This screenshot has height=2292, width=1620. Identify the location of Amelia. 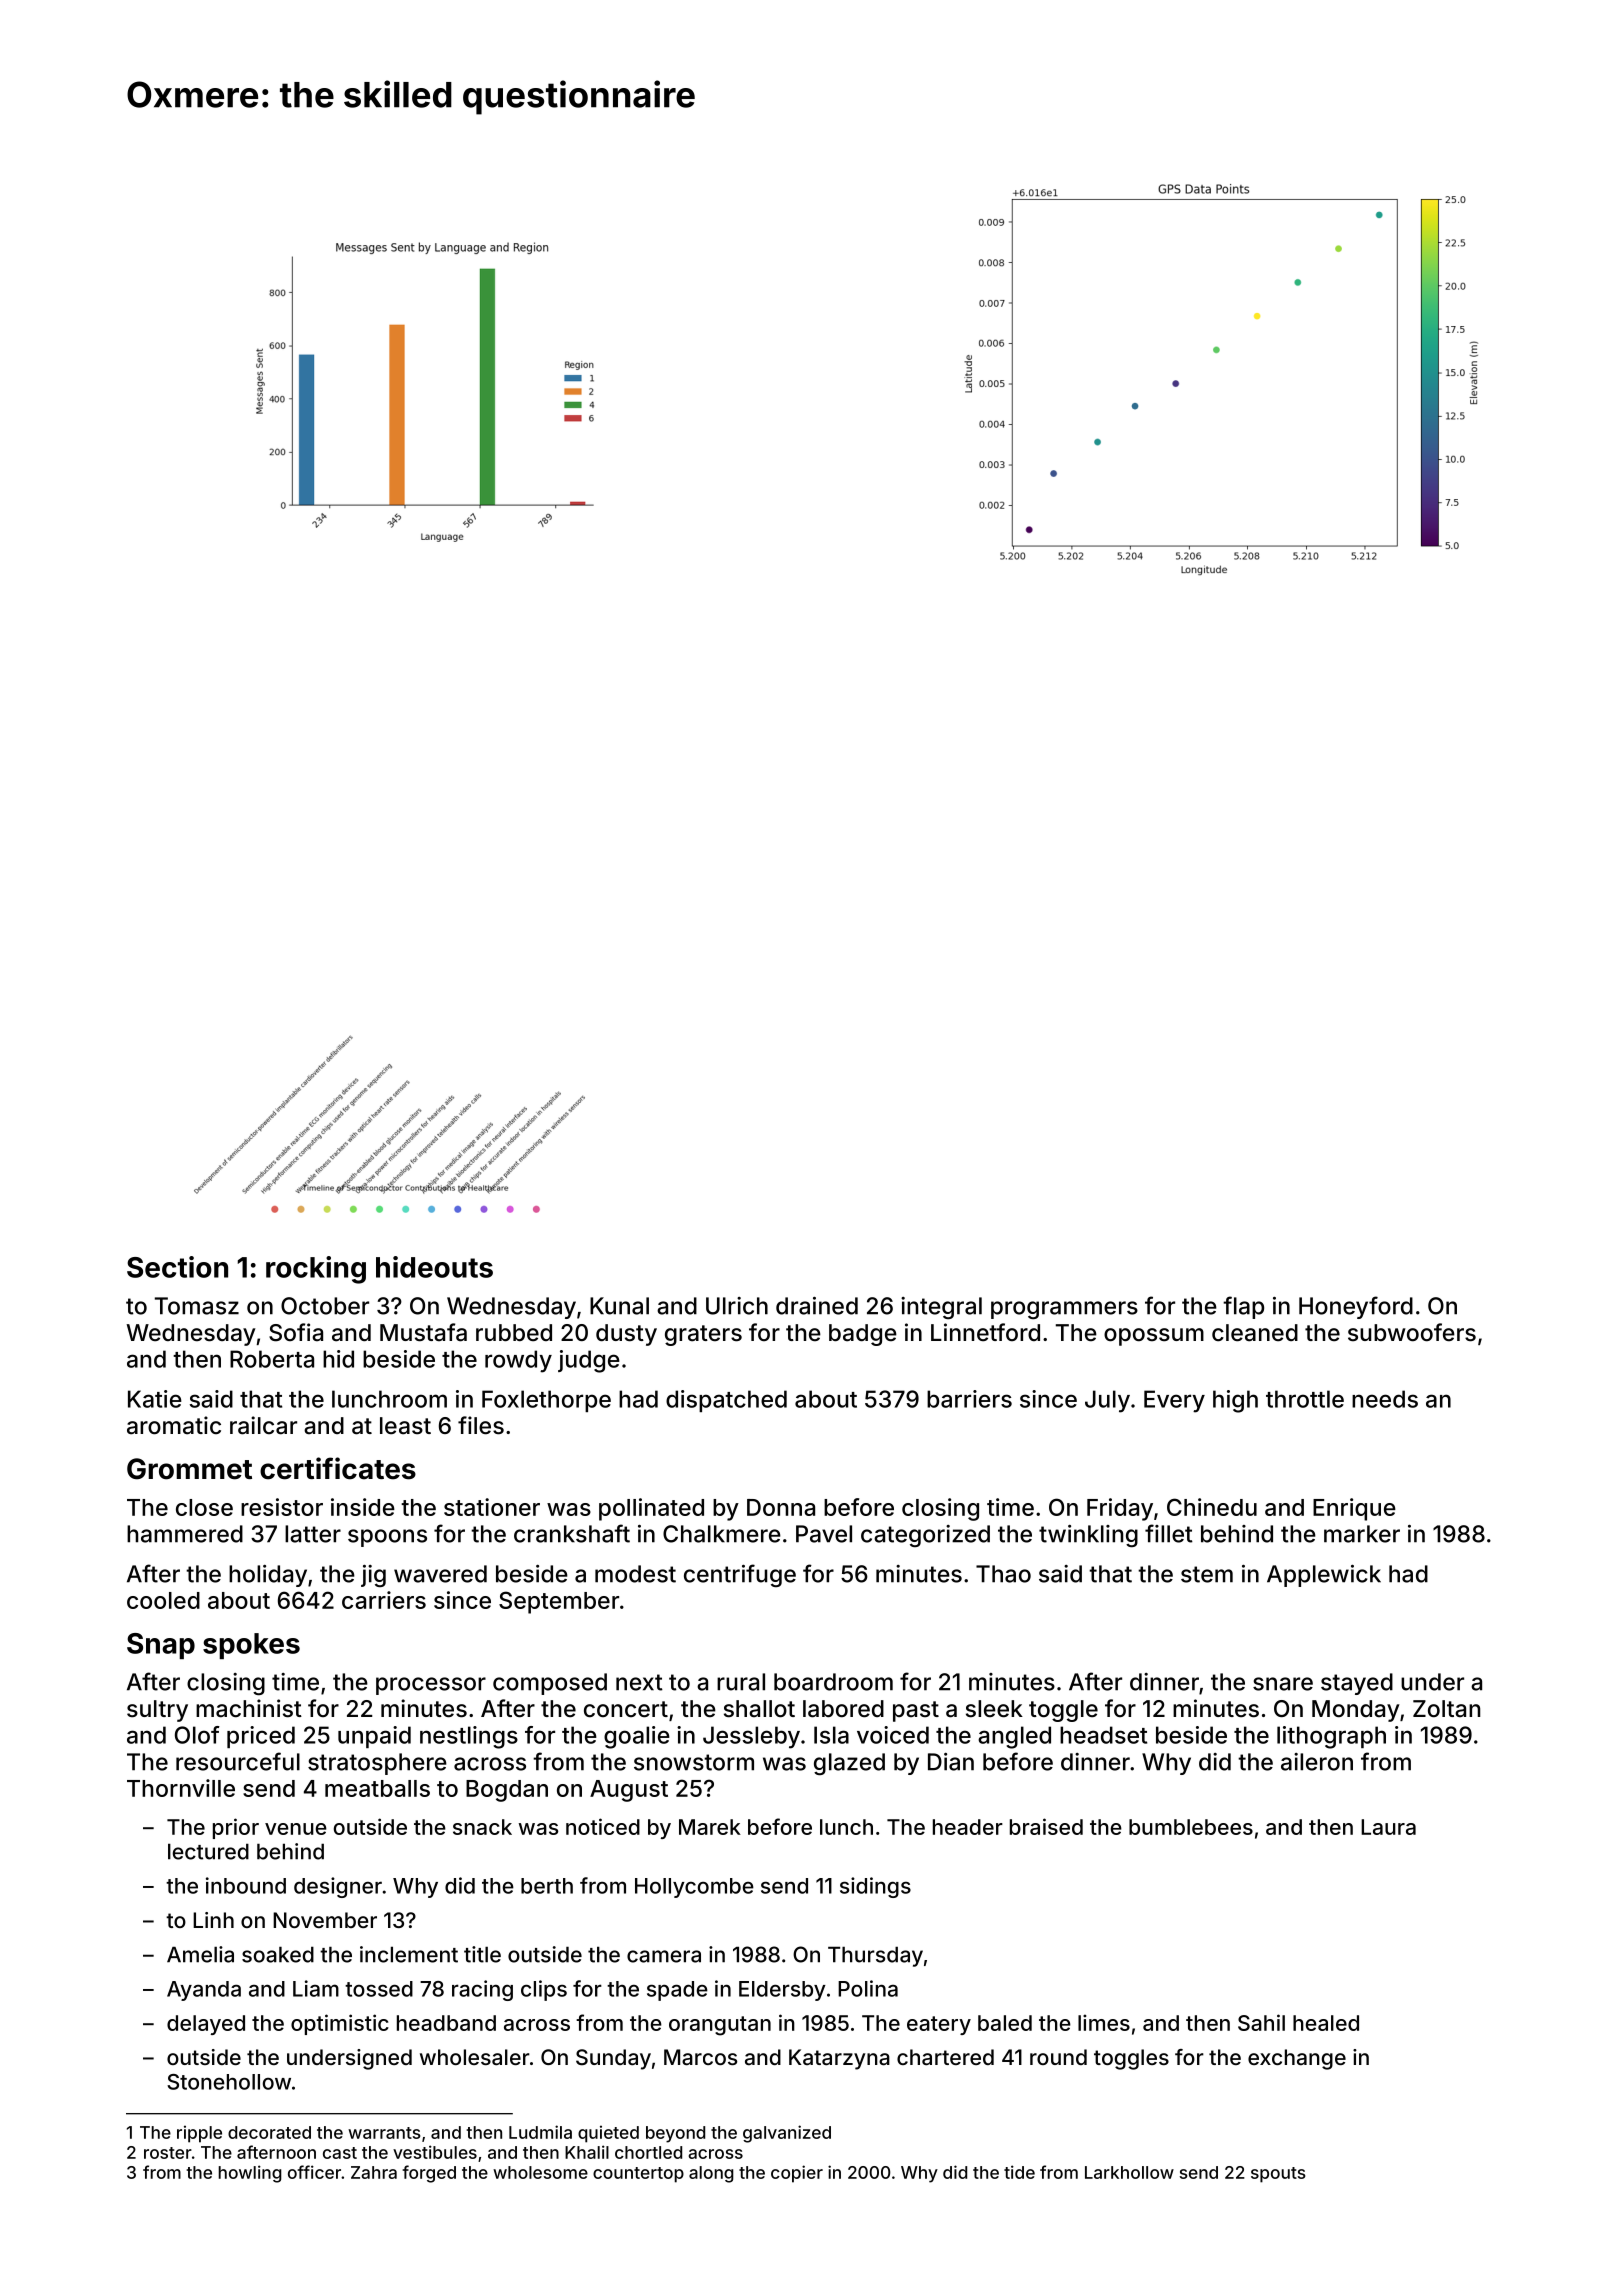
(200, 1954).
